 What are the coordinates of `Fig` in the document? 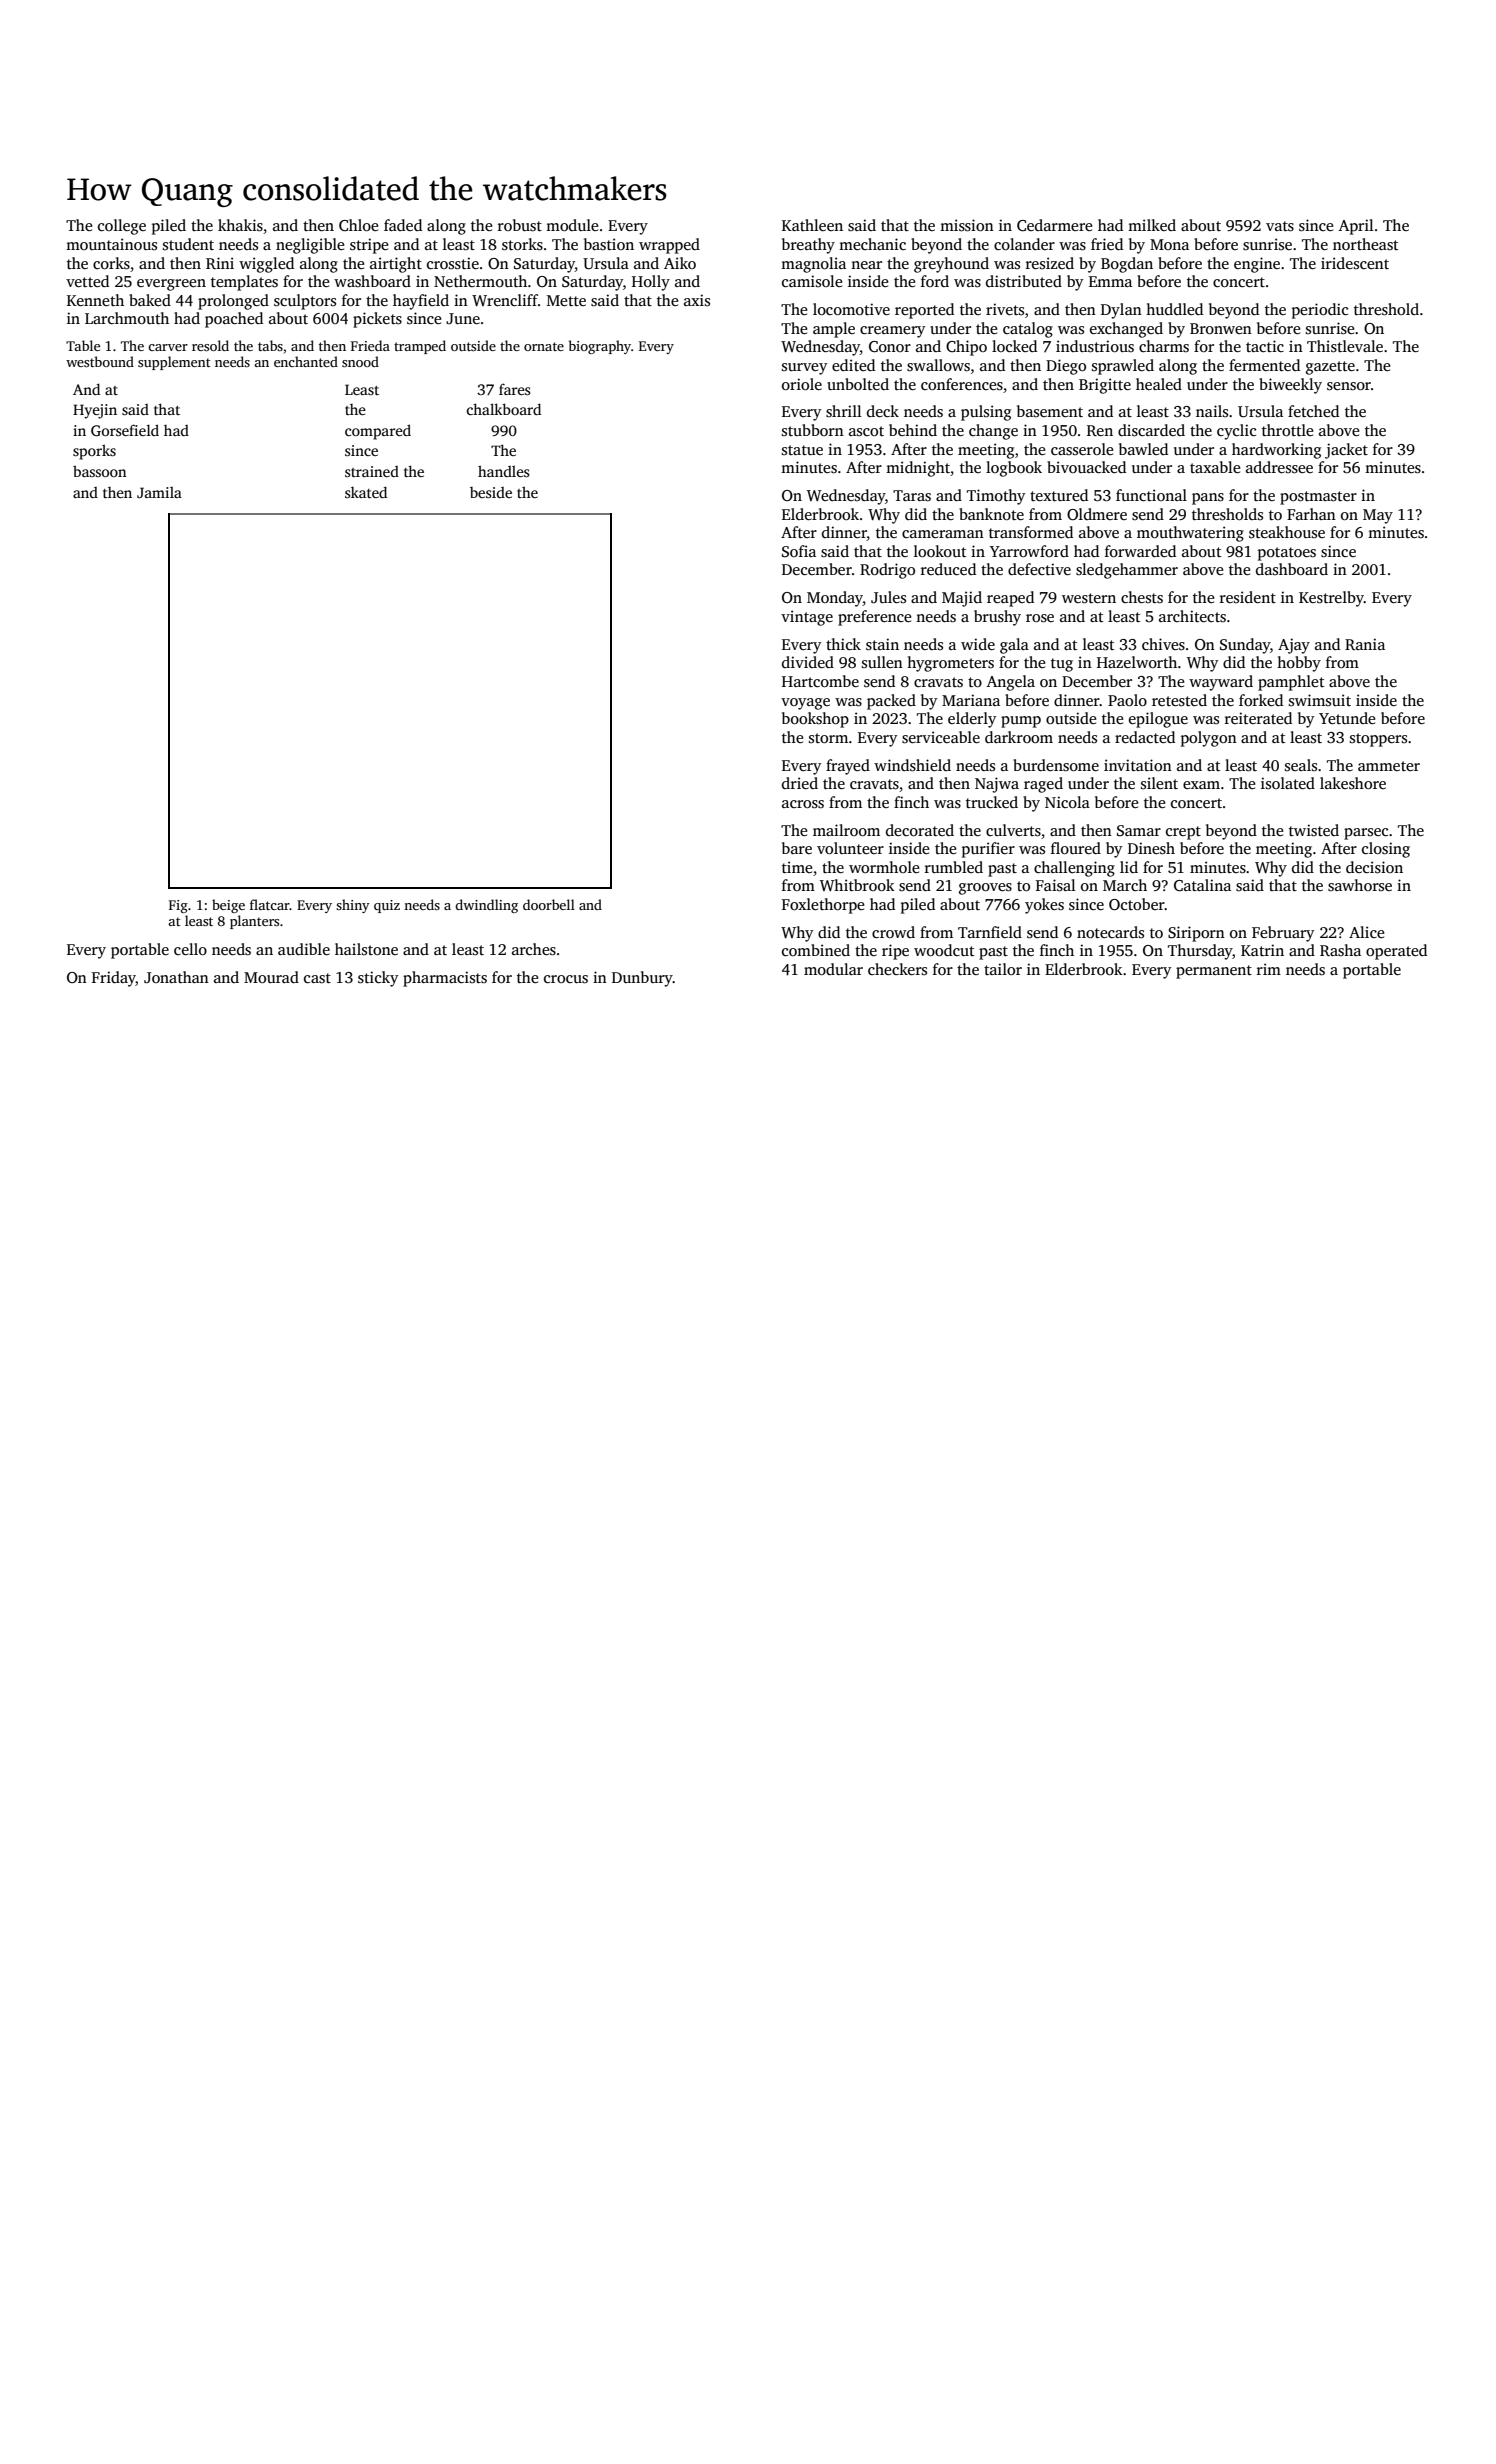 It's located at (178, 906).
